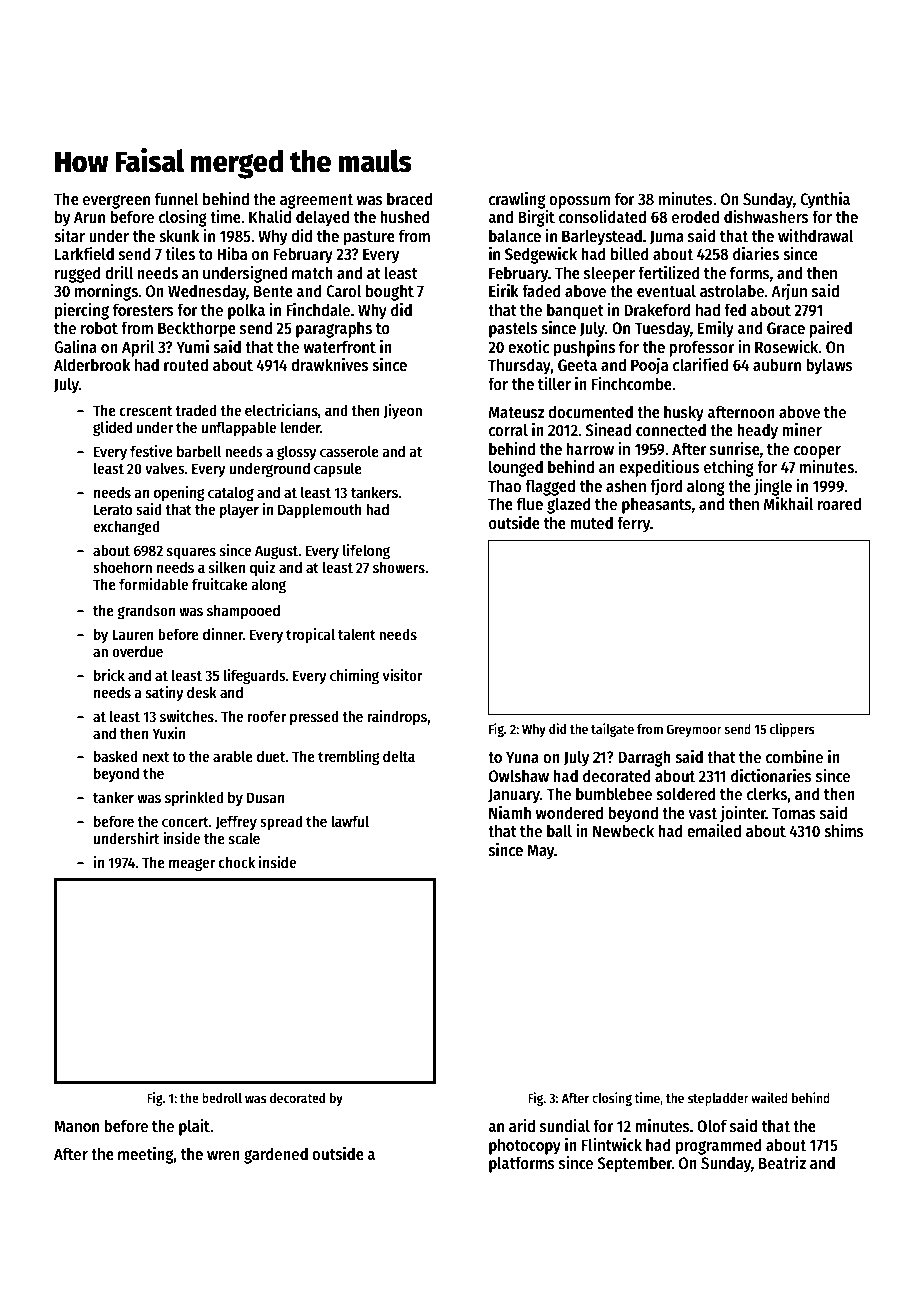 The image size is (924, 1311). I want to click on Hiba, so click(232, 254).
